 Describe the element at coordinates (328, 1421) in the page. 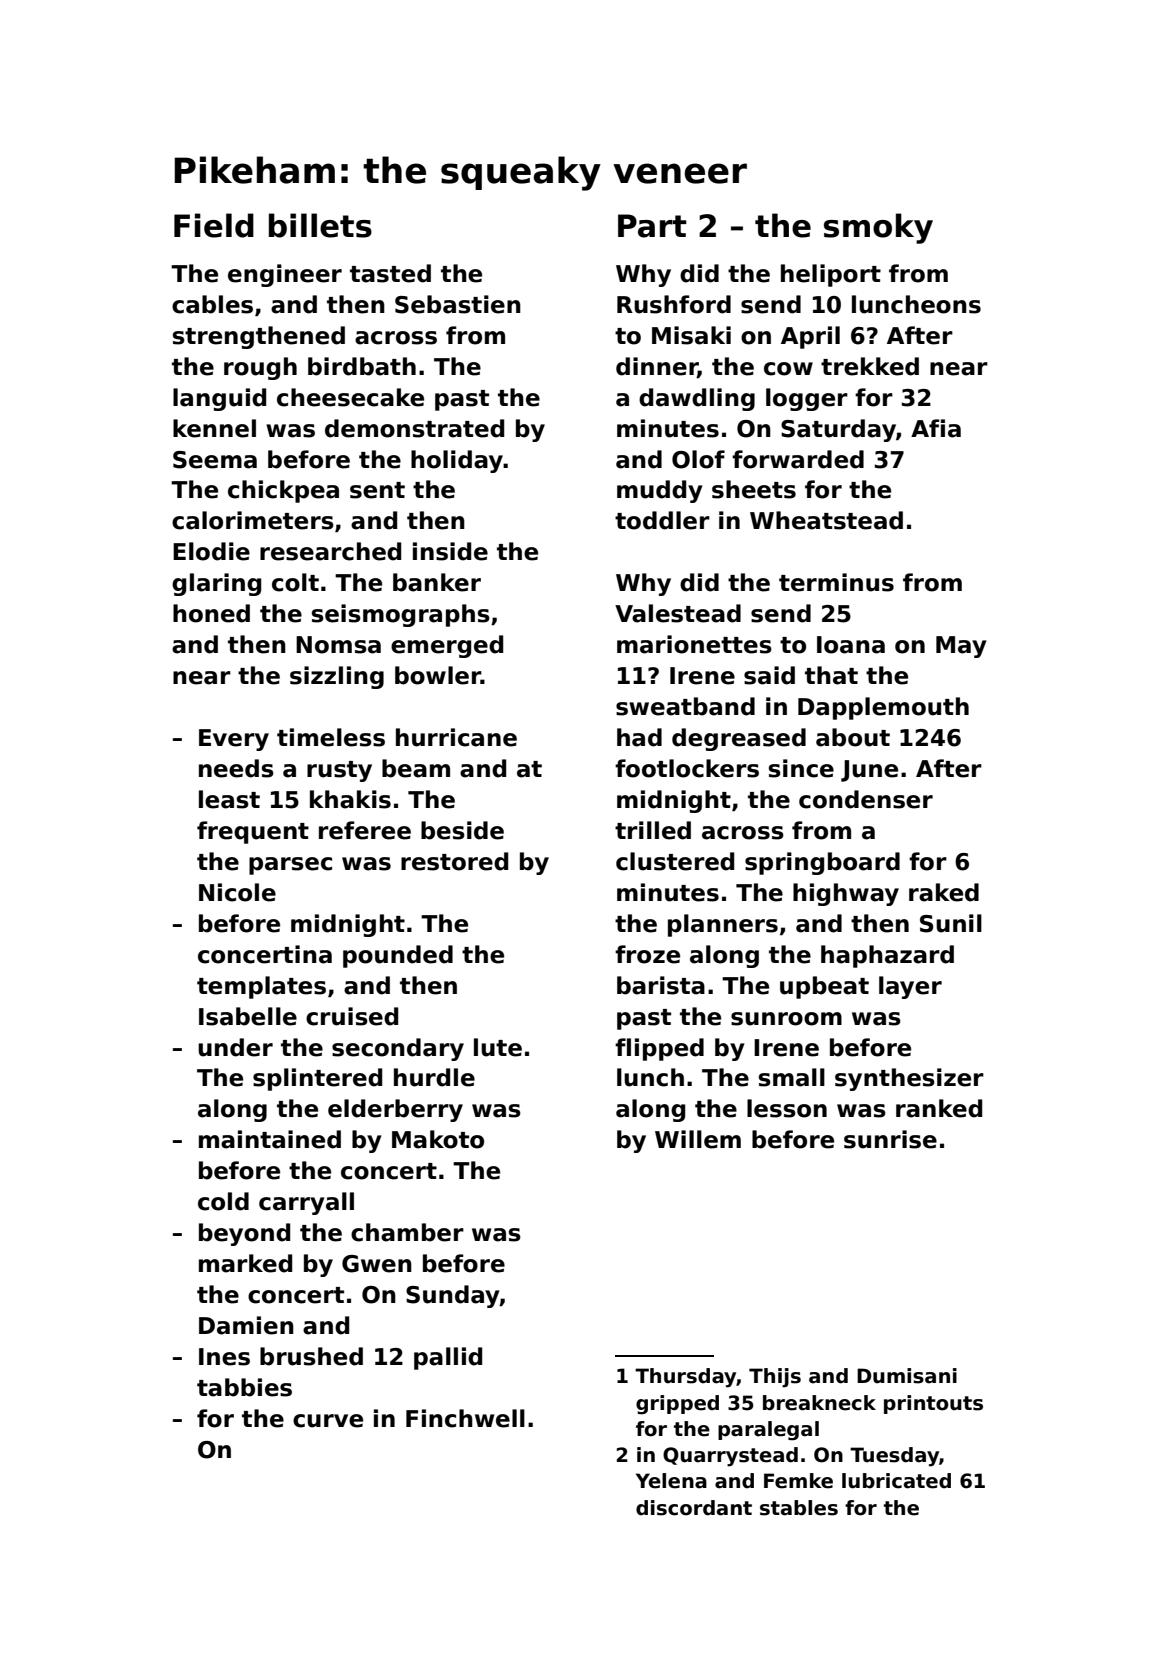

I see `curve` at that location.
